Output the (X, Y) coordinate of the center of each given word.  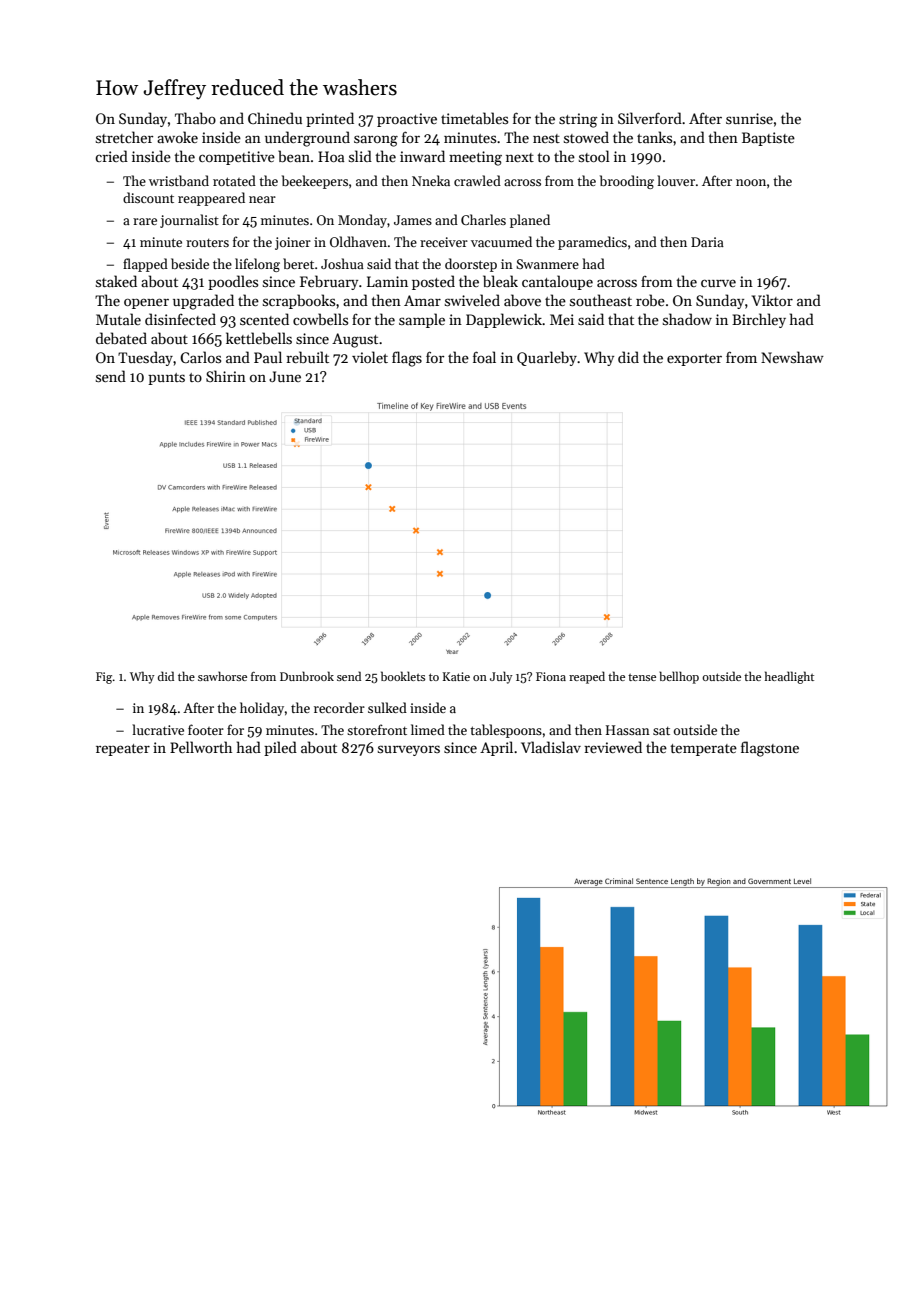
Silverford (650, 118)
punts (166, 379)
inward (422, 156)
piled (280, 748)
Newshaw (792, 357)
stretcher (124, 137)
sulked (387, 707)
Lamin (387, 281)
